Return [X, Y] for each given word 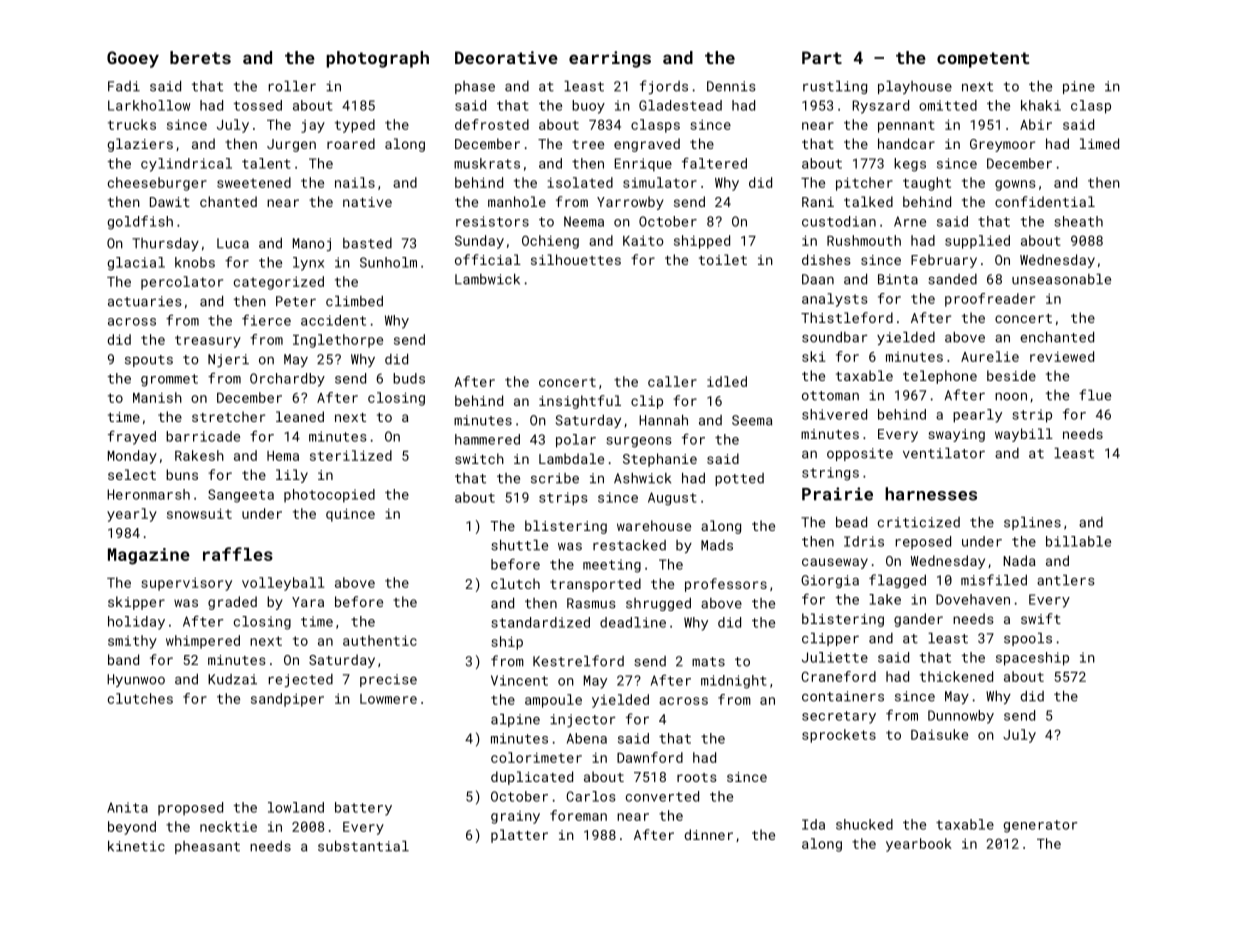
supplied [977, 242]
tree [588, 144]
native [367, 202]
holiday [136, 623]
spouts [149, 361]
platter [519, 836]
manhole [517, 201]
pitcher [864, 184]
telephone [940, 377]
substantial [363, 846]
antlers [1066, 580]
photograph [377, 59]
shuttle [519, 545]
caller [672, 381]
